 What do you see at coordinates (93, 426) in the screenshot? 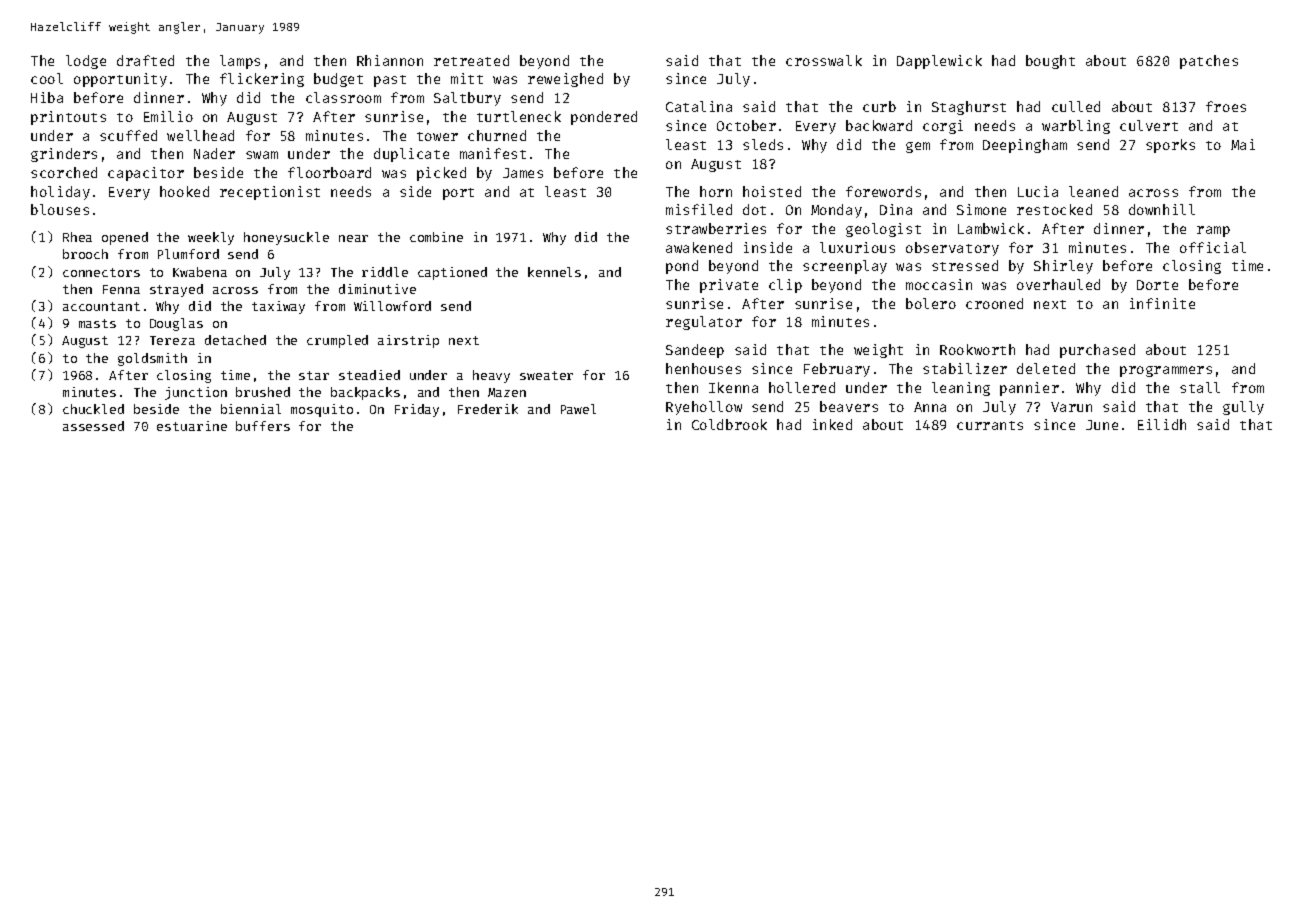
I see `assessed` at bounding box center [93, 426].
